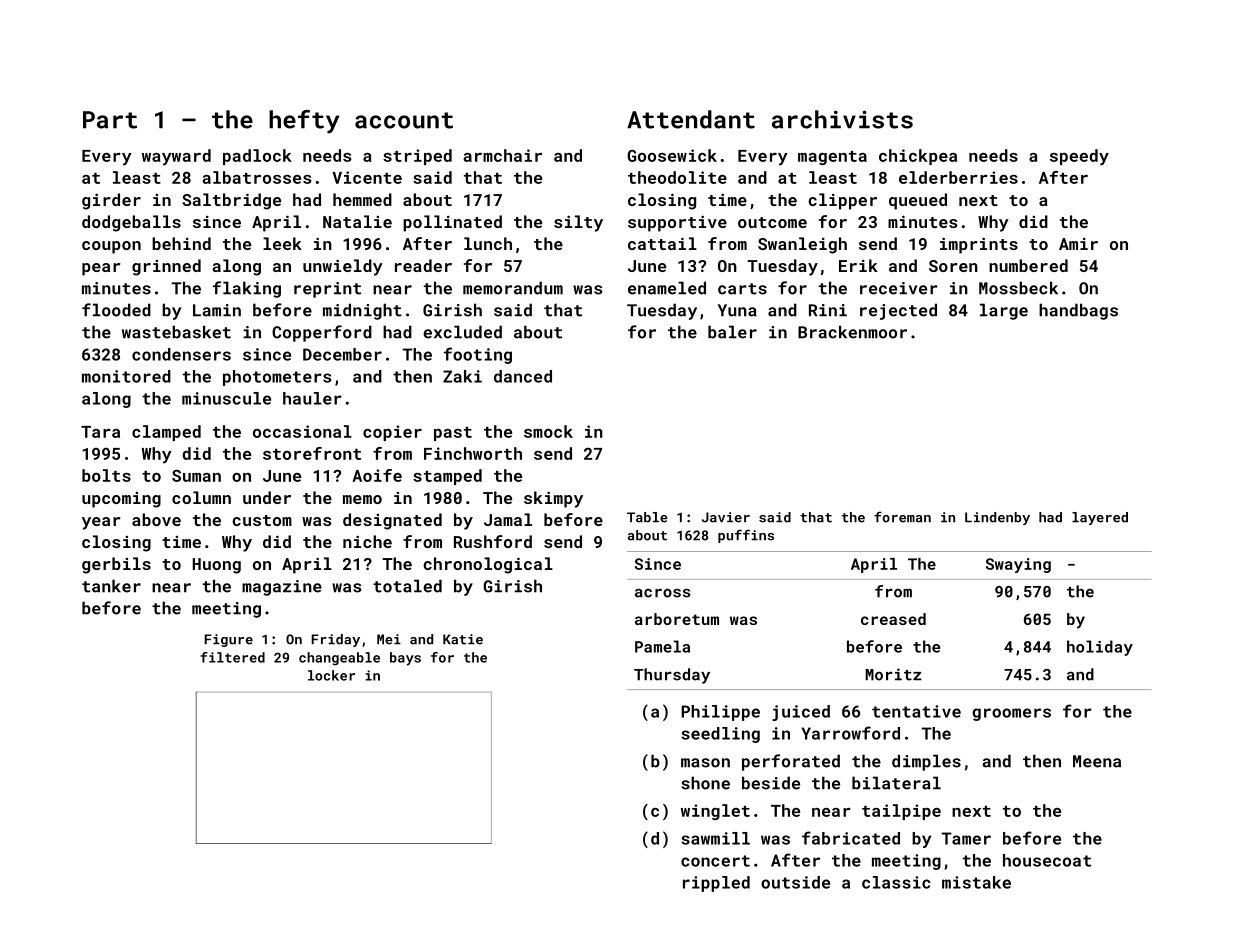  Describe the element at coordinates (795, 882) in the document. I see `outside` at that location.
